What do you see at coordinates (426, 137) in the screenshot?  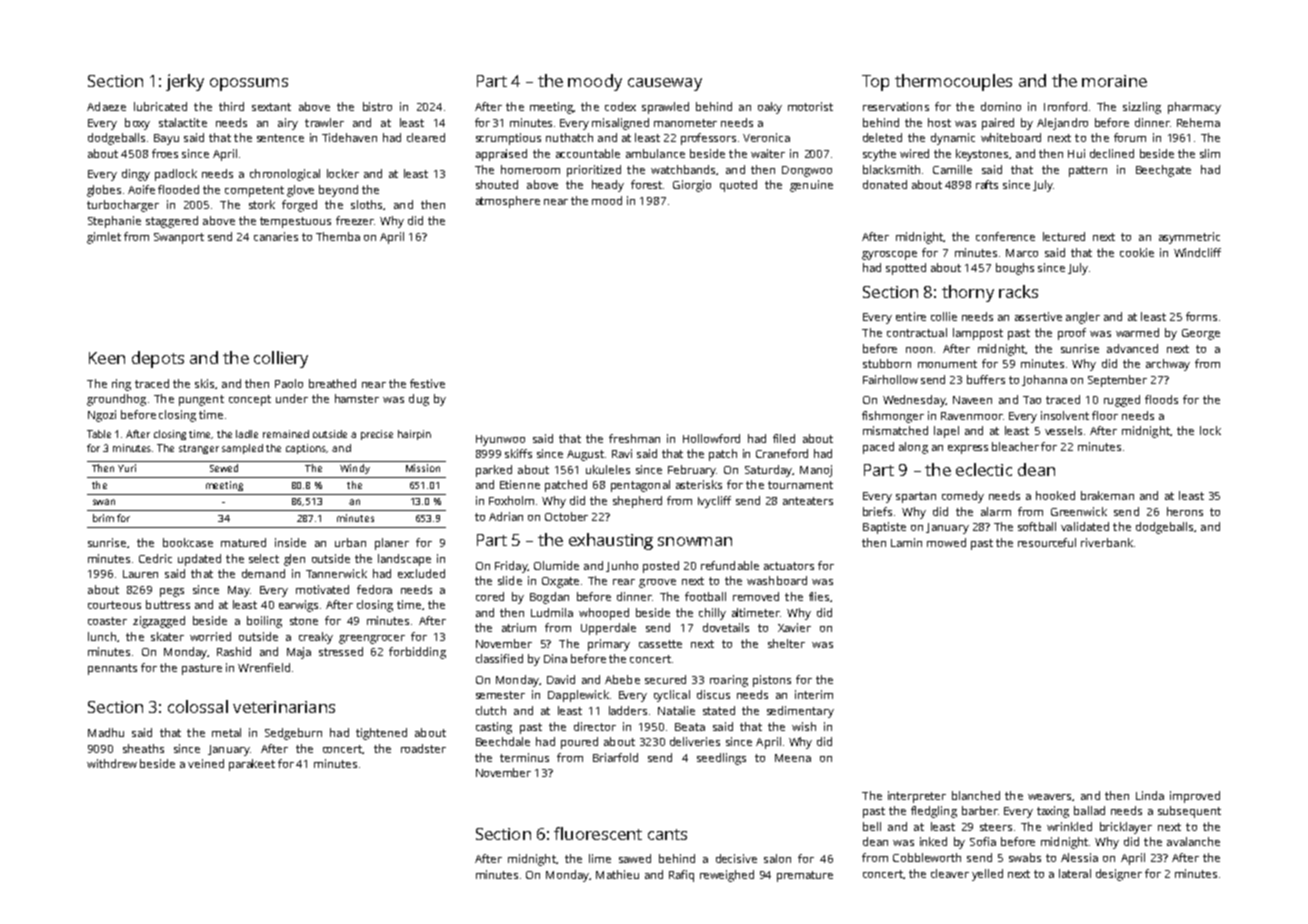 I see `cleared` at bounding box center [426, 137].
